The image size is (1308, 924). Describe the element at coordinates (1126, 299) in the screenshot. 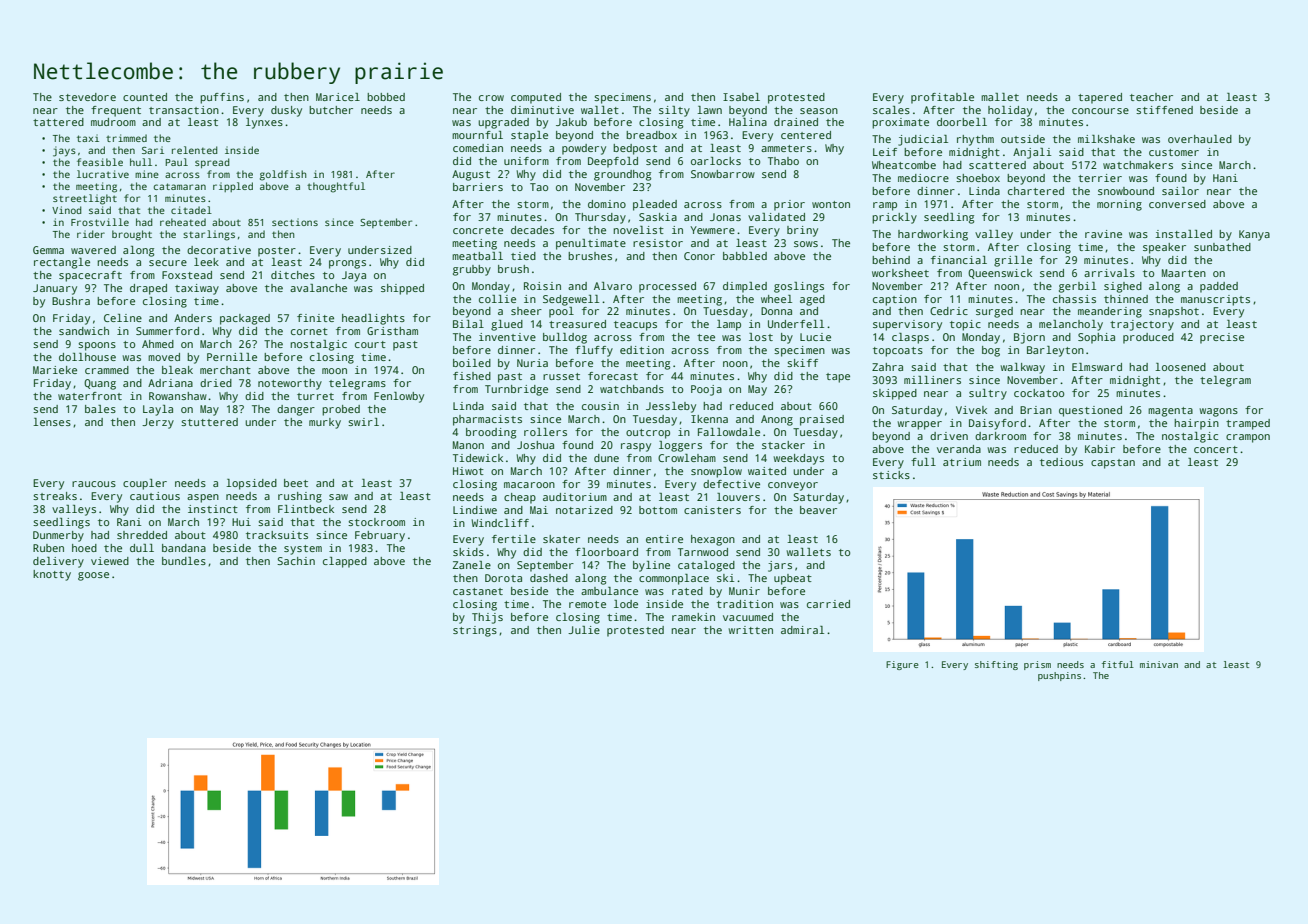

I see `thinned` at that location.
